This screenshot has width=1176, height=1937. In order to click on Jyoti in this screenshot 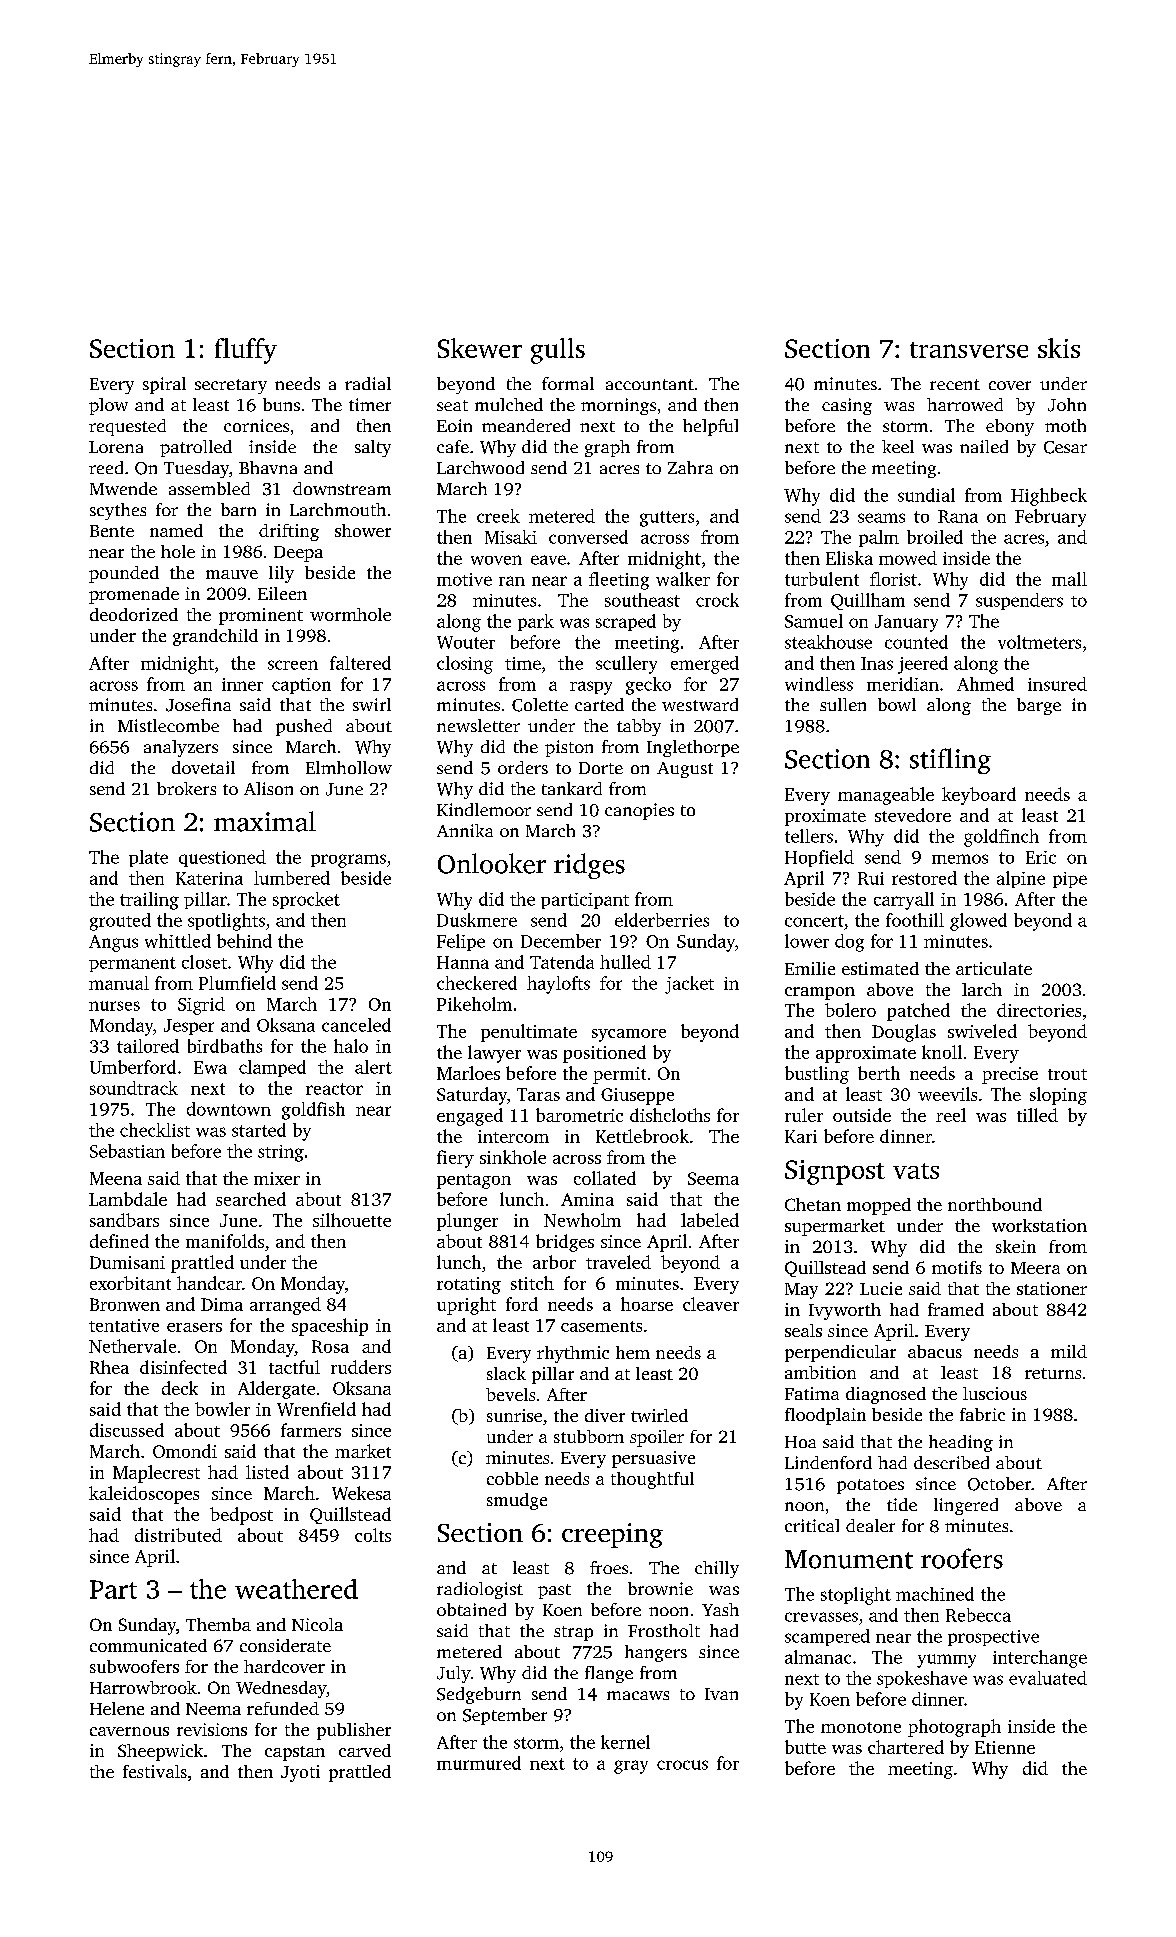, I will do `click(300, 1773)`.
